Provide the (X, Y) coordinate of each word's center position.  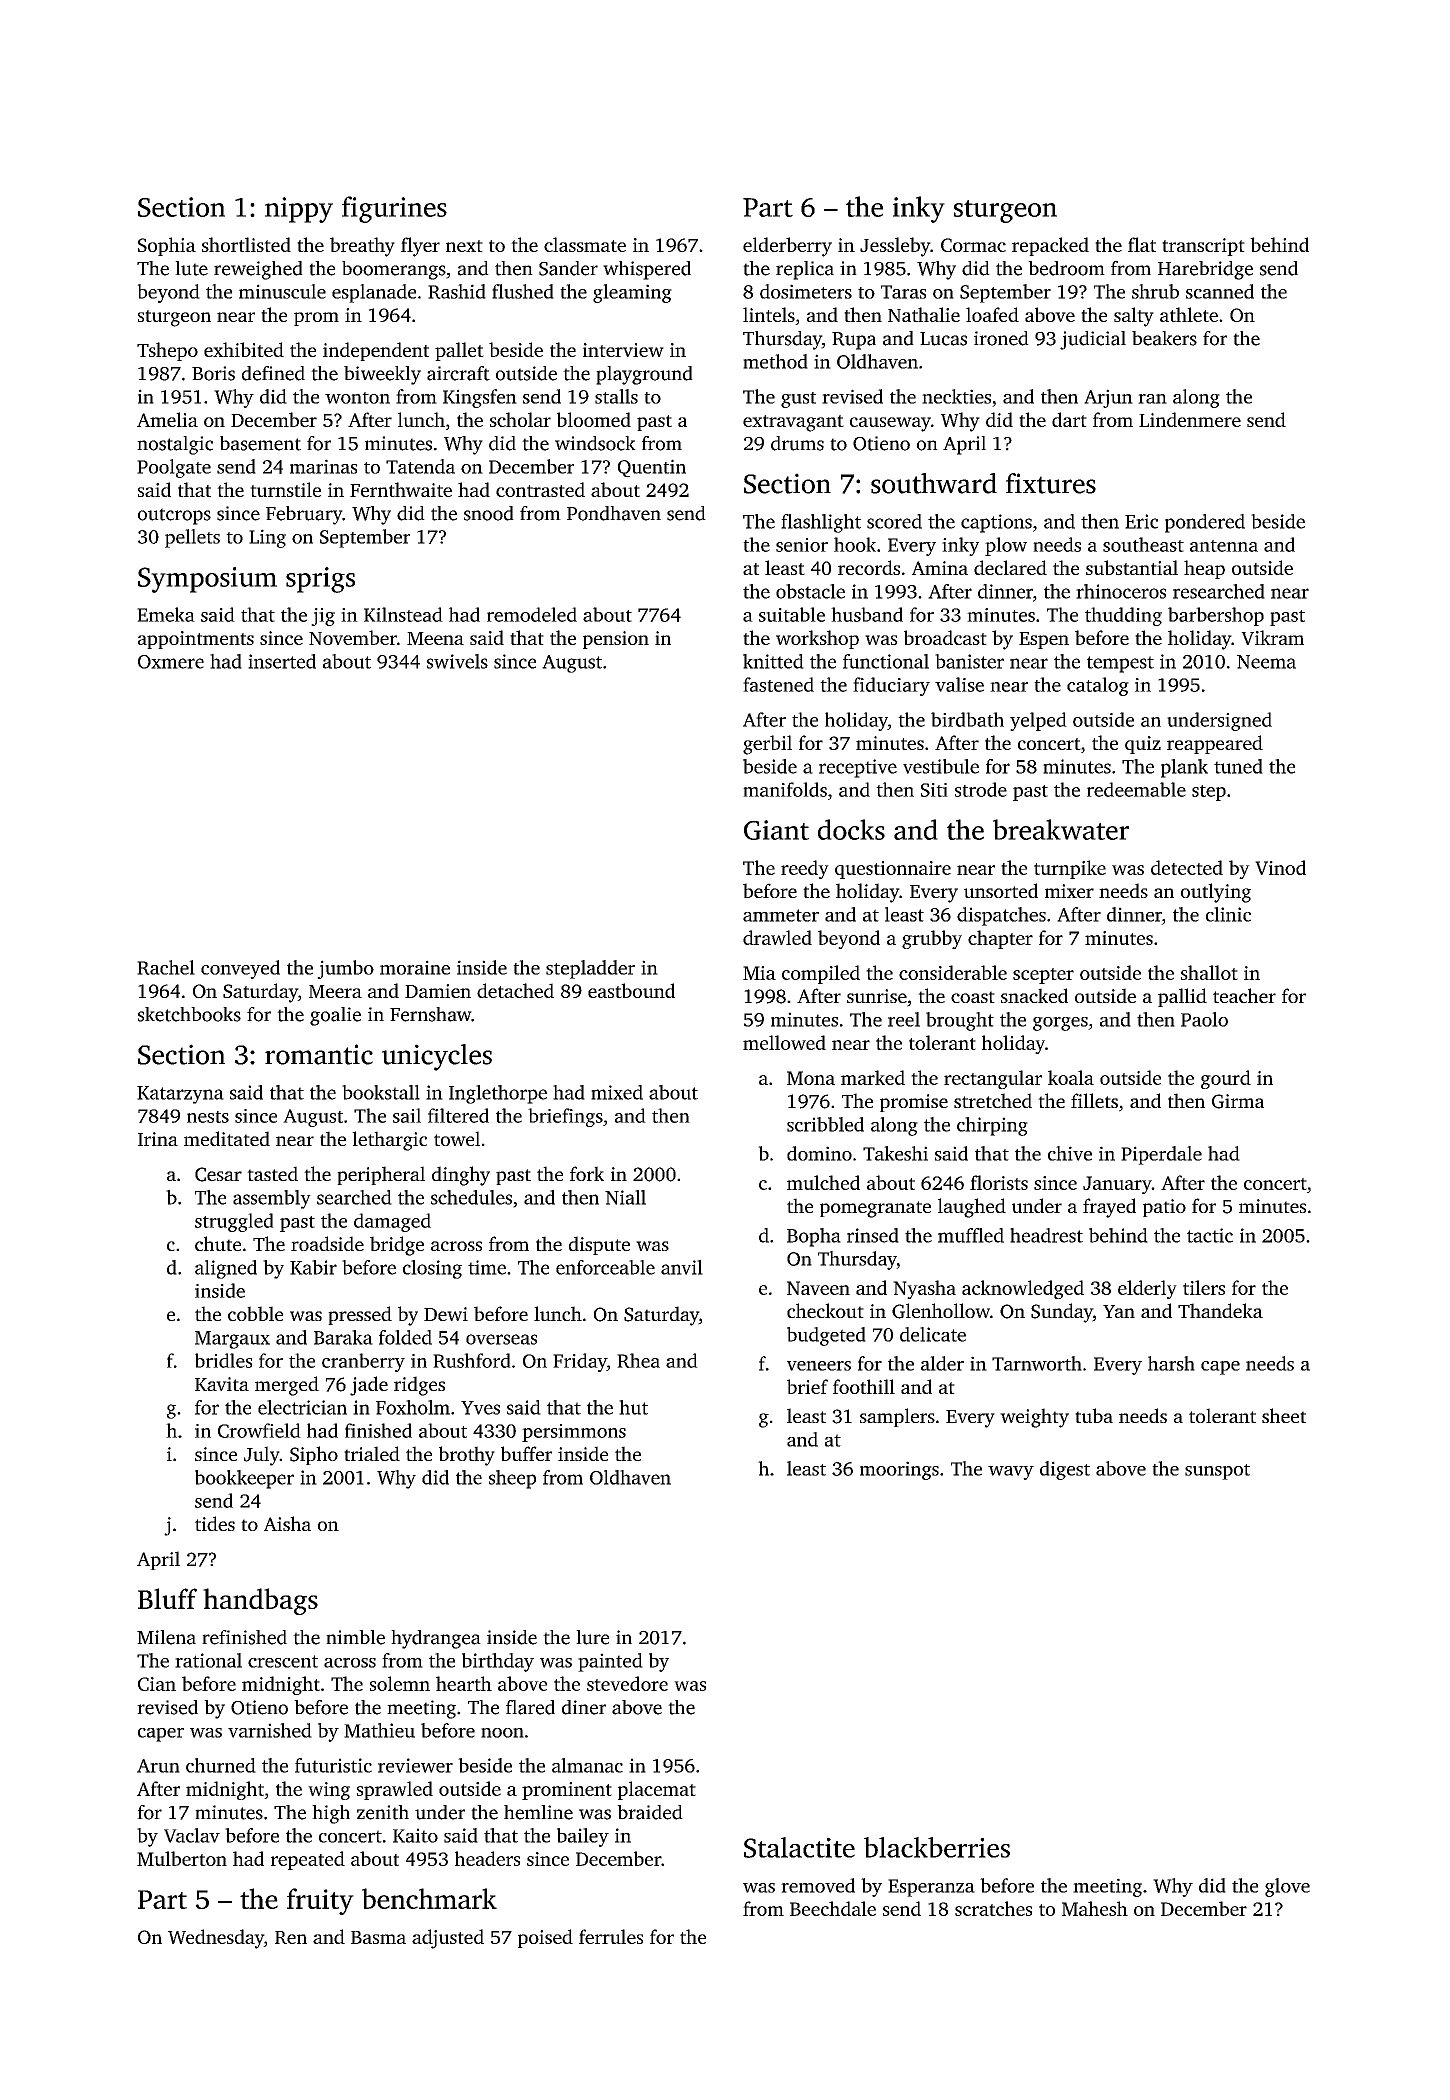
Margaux (232, 1340)
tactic (1210, 1235)
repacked (1050, 246)
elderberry (787, 247)
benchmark (429, 1898)
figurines (394, 209)
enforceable (605, 1267)
